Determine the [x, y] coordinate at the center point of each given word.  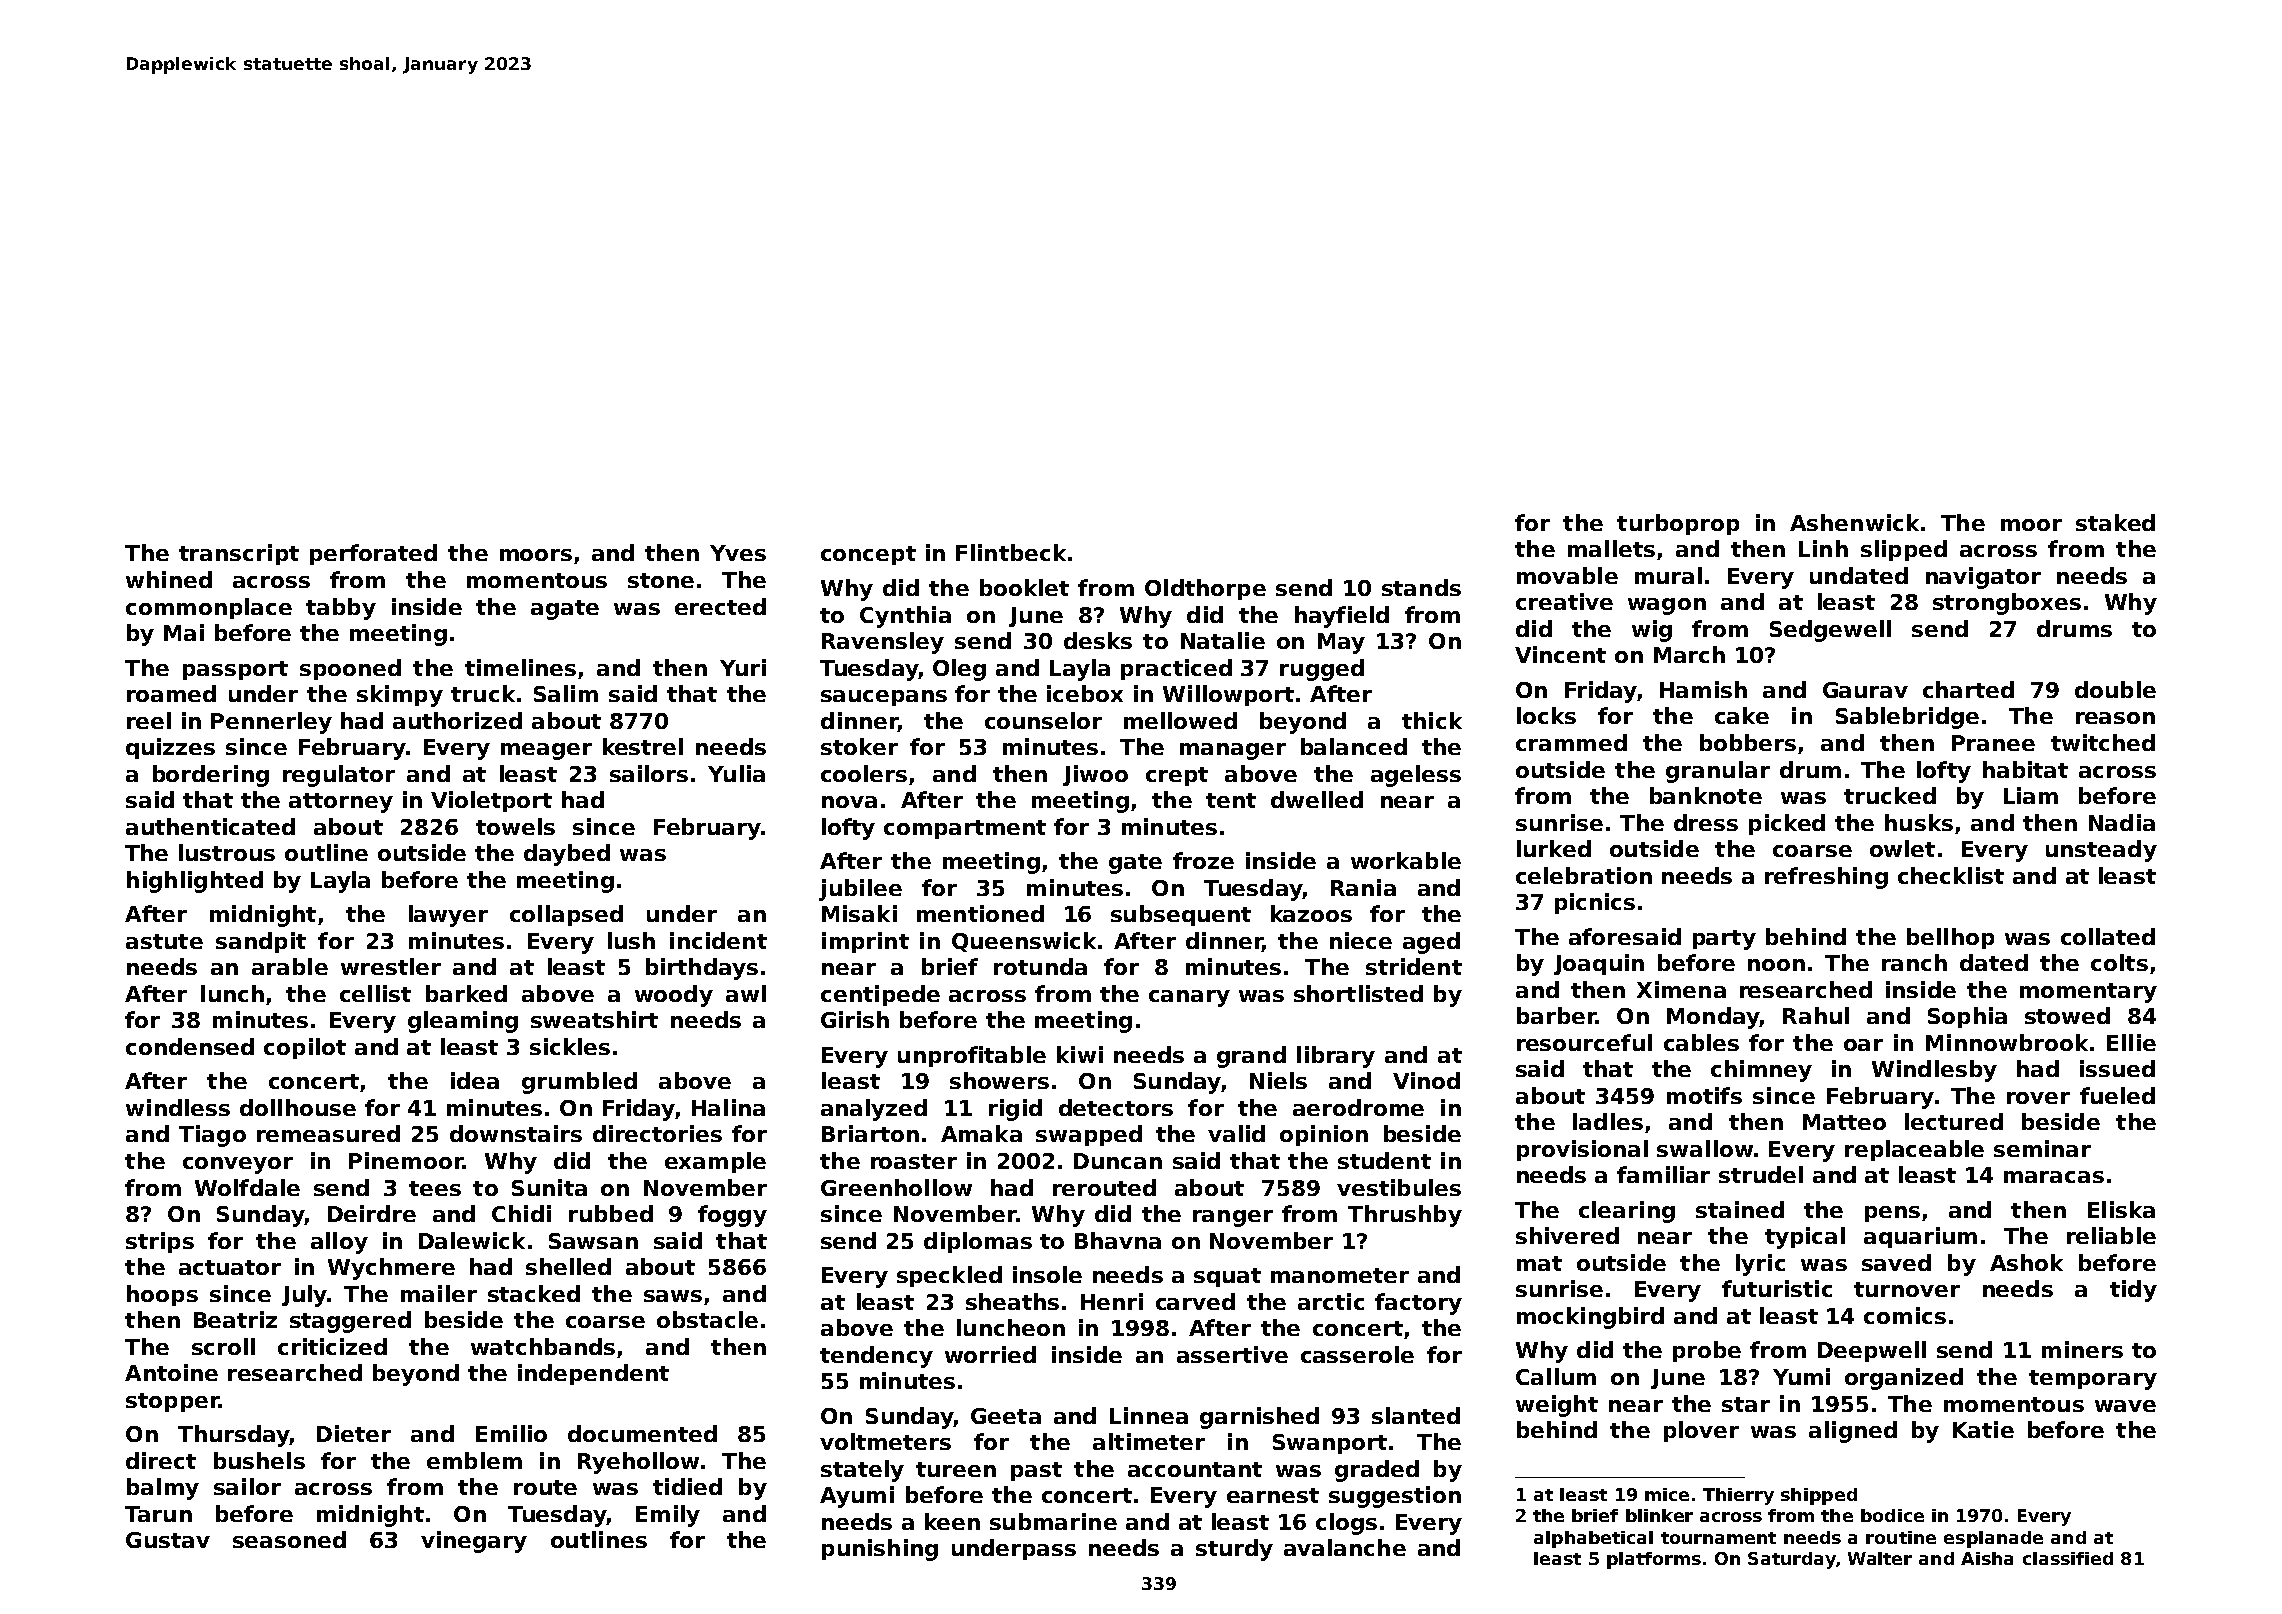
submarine [1053, 1521]
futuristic [1777, 1288]
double [2115, 689]
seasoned [289, 1539]
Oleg [959, 670]
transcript [239, 554]
